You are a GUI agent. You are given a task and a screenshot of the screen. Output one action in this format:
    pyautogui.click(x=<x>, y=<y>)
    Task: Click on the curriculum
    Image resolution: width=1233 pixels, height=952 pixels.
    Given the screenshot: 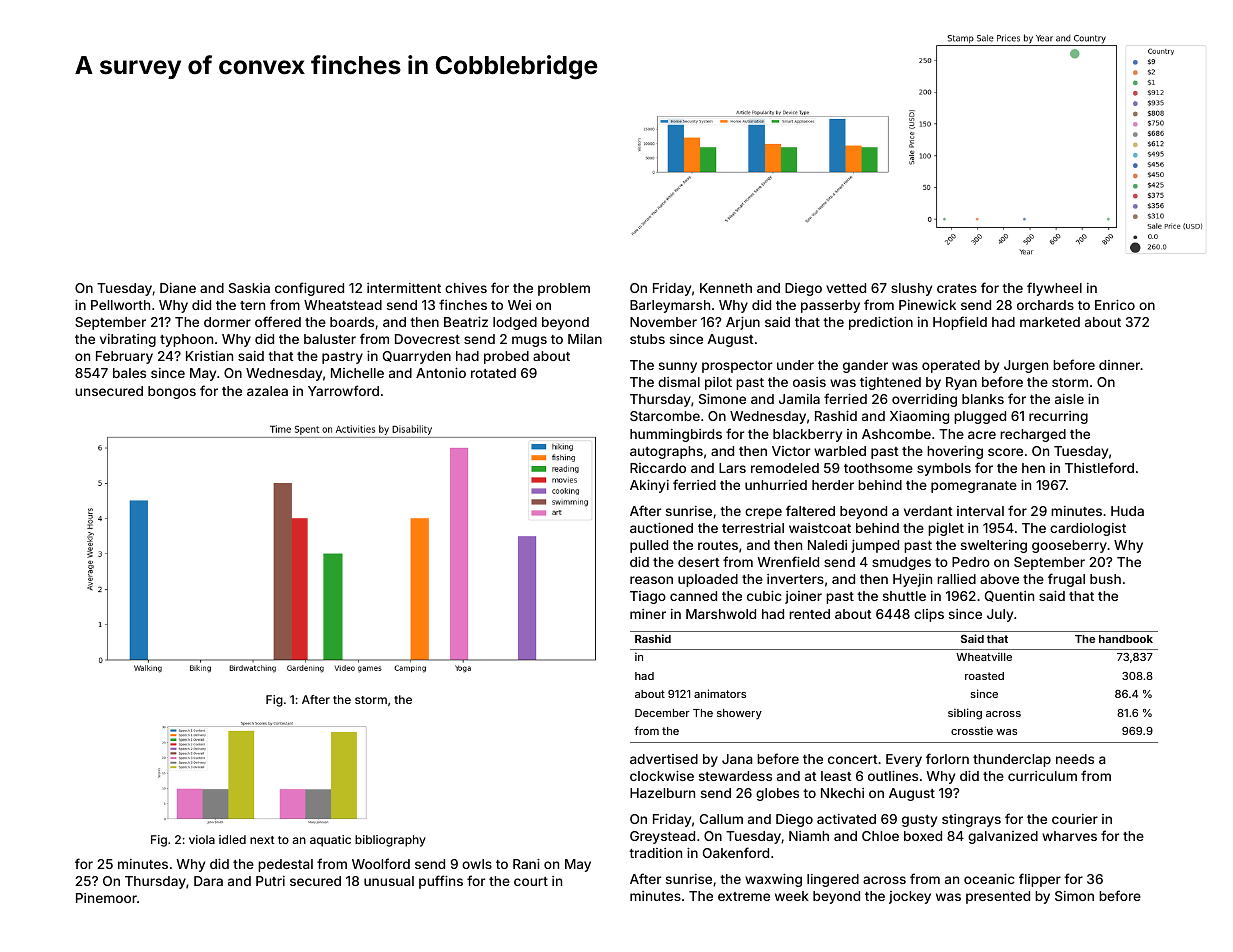 What is the action you would take?
    pyautogui.click(x=1042, y=776)
